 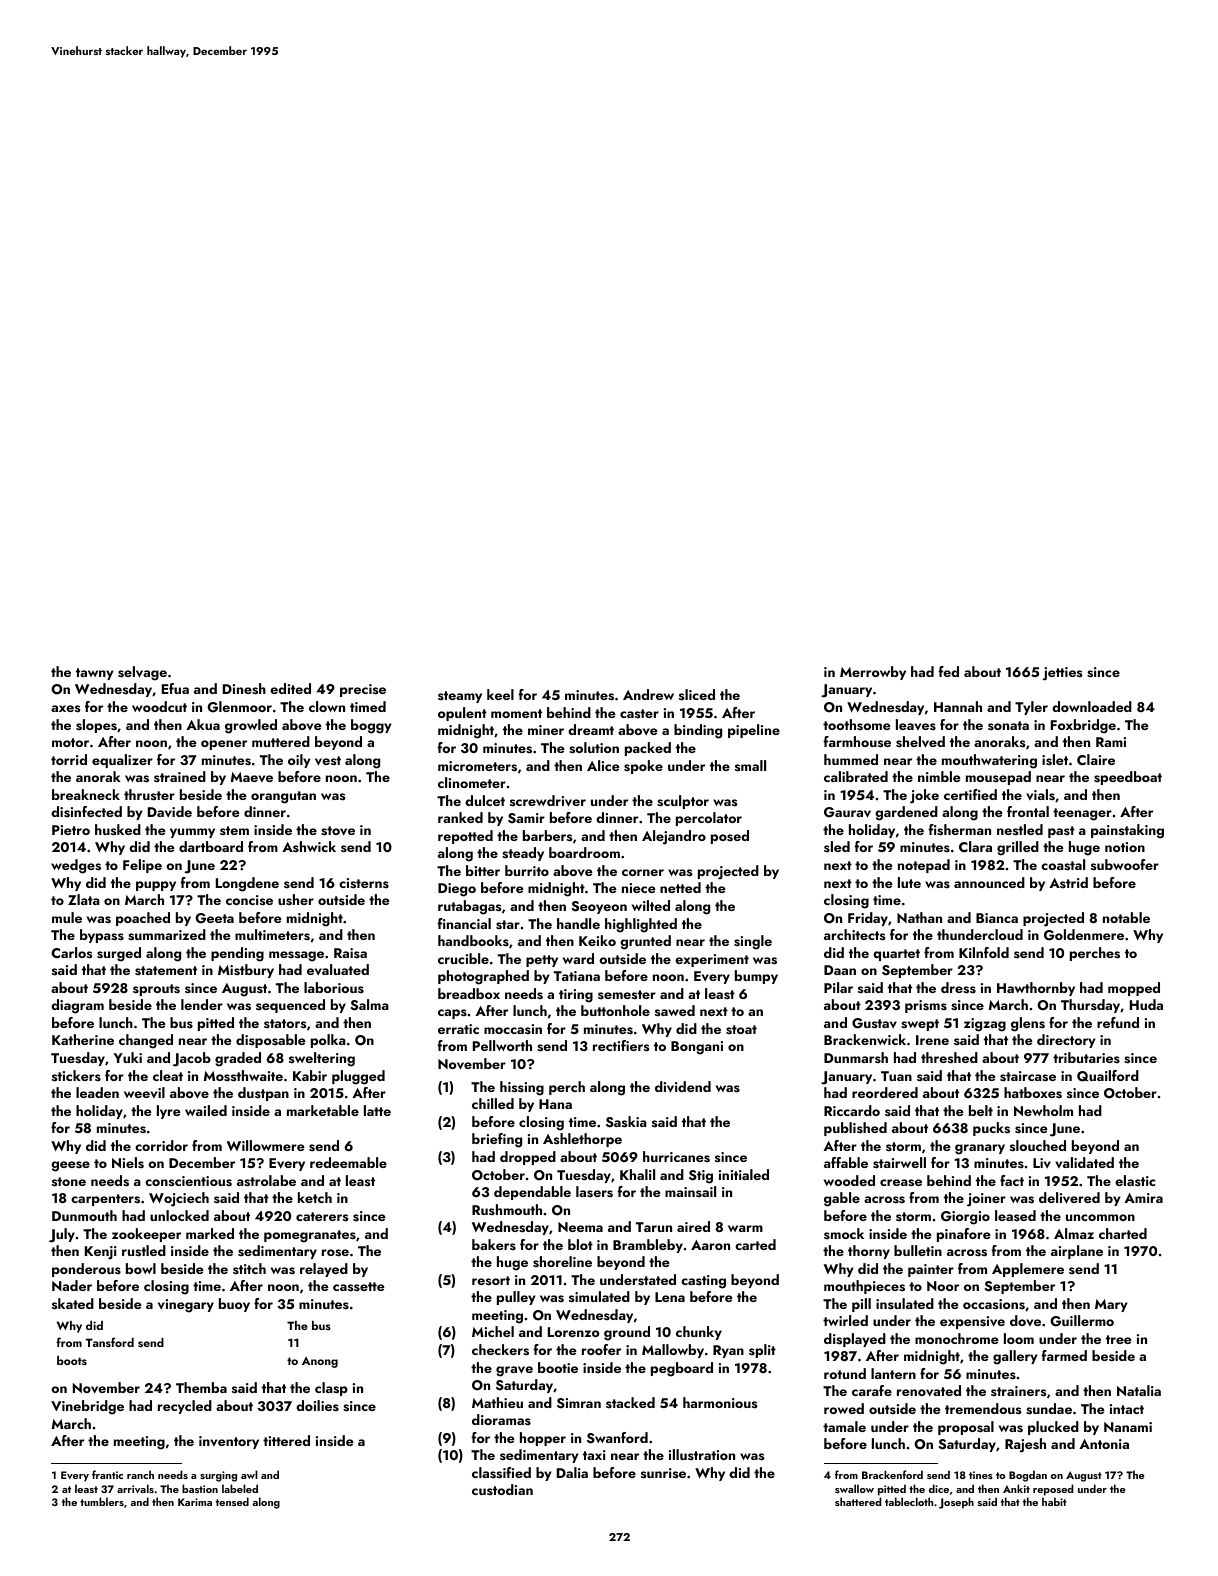 What do you see at coordinates (527, 870) in the screenshot?
I see `burrito` at bounding box center [527, 870].
